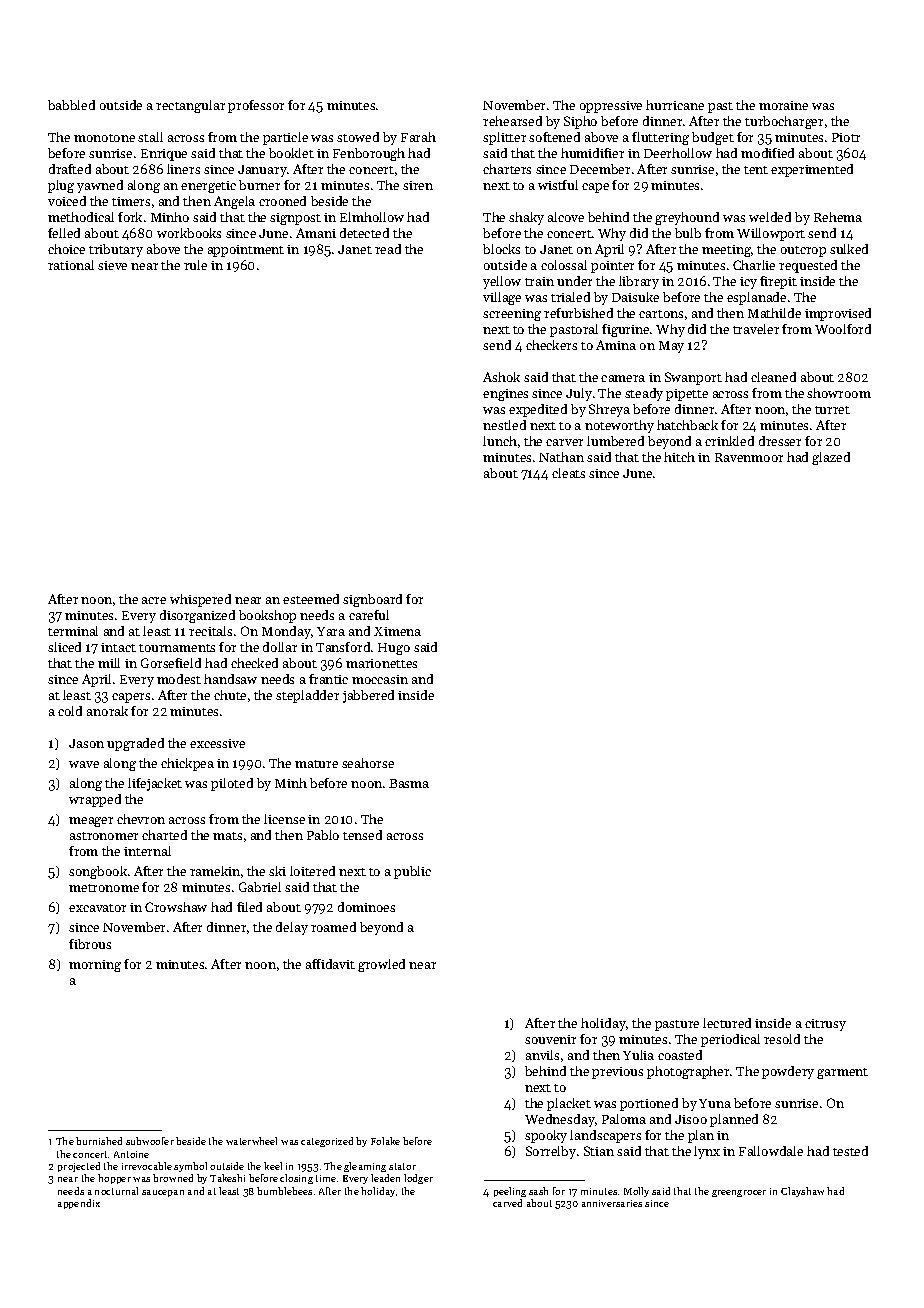  What do you see at coordinates (501, 377) in the screenshot?
I see `Ashok` at bounding box center [501, 377].
